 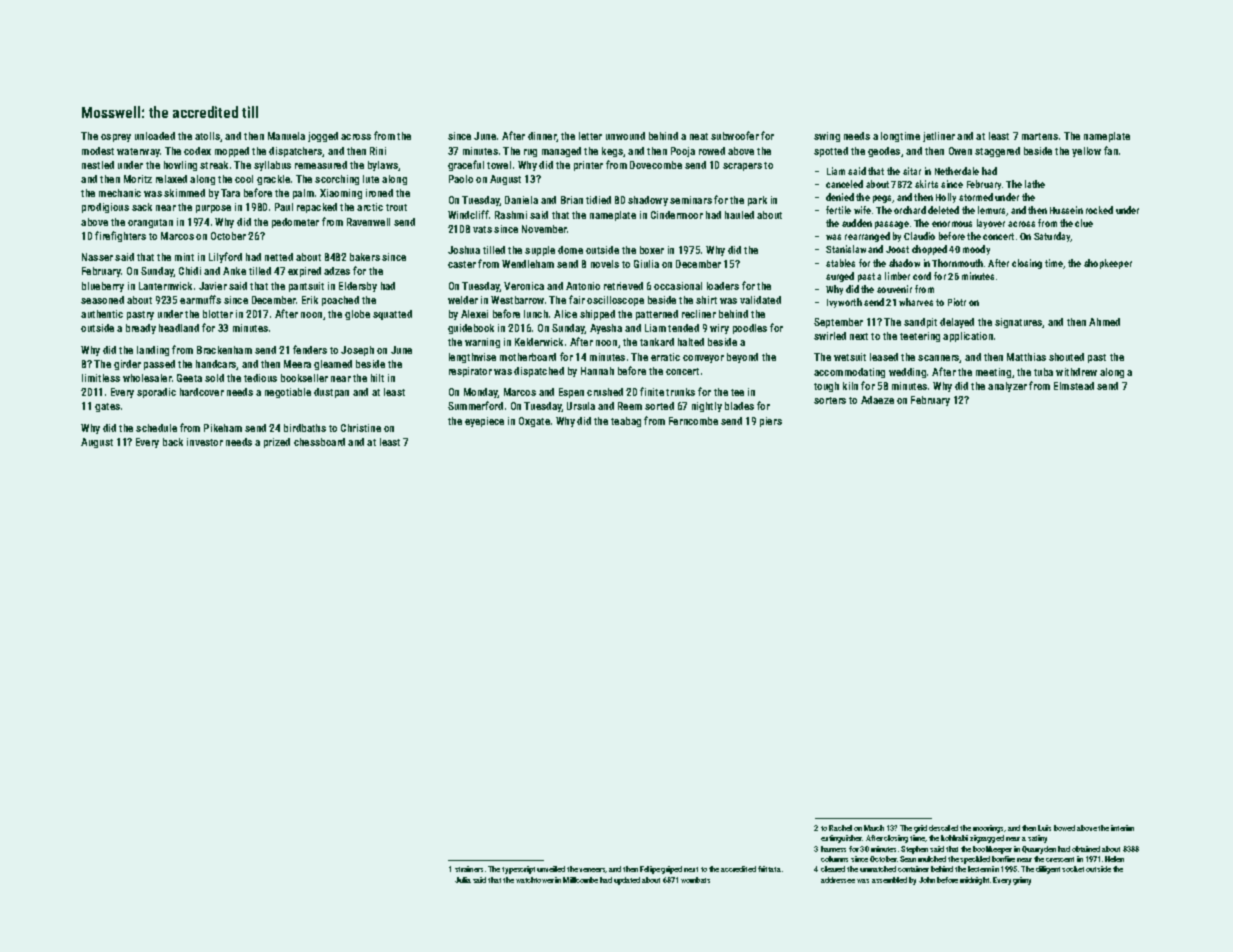 What do you see at coordinates (116, 138) in the page?
I see `osprey` at bounding box center [116, 138].
